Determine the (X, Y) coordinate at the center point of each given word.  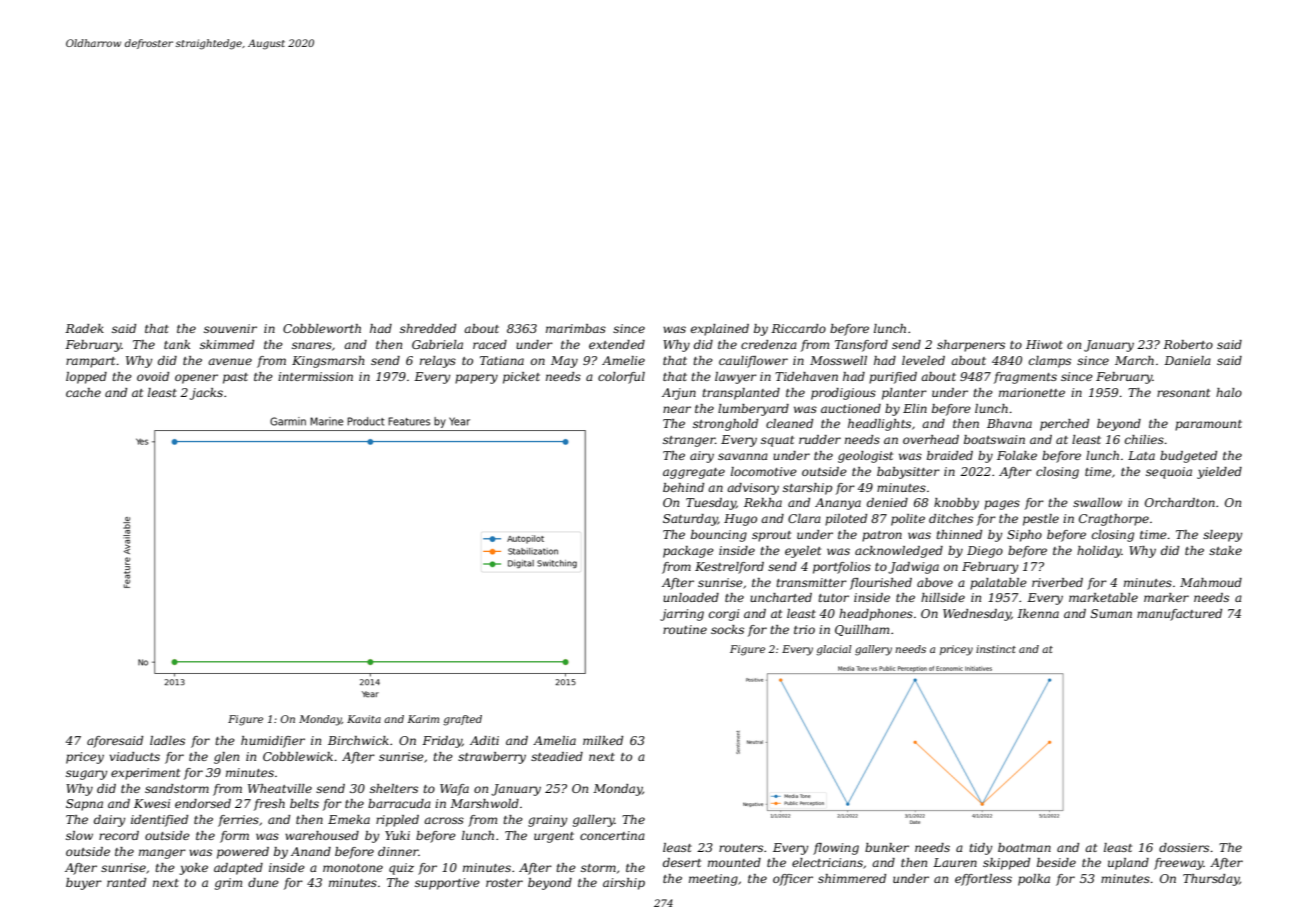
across (444, 820)
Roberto (1188, 344)
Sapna (84, 805)
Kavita (364, 719)
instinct (996, 649)
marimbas (576, 328)
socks (727, 629)
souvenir (230, 328)
